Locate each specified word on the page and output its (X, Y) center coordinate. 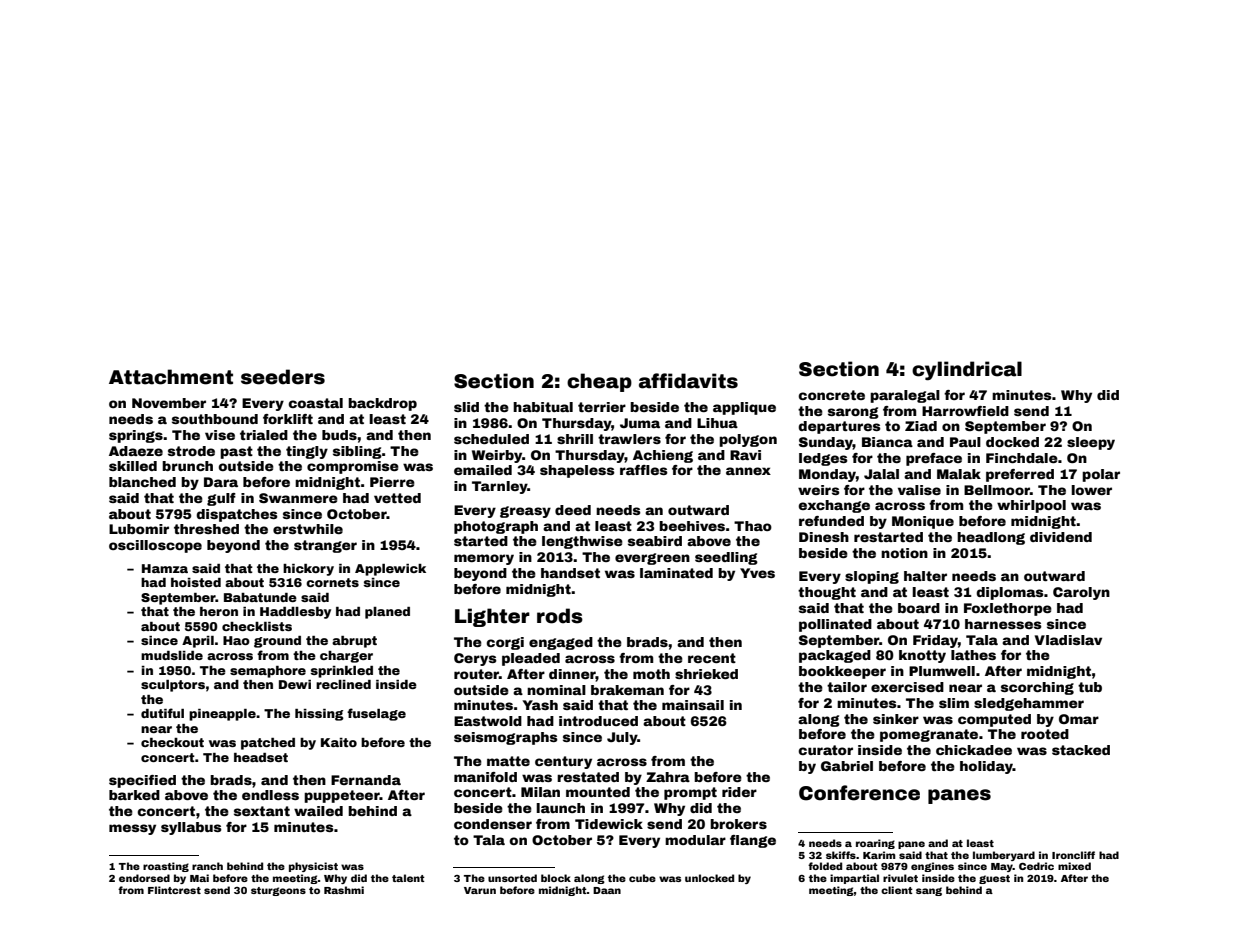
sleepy (1091, 443)
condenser (493, 824)
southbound (215, 419)
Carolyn (1081, 593)
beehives (692, 526)
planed (387, 613)
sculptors (173, 686)
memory (484, 559)
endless (270, 795)
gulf (221, 499)
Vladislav (1068, 640)
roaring (875, 844)
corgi (505, 643)
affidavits (688, 381)
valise (919, 490)
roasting (166, 867)
